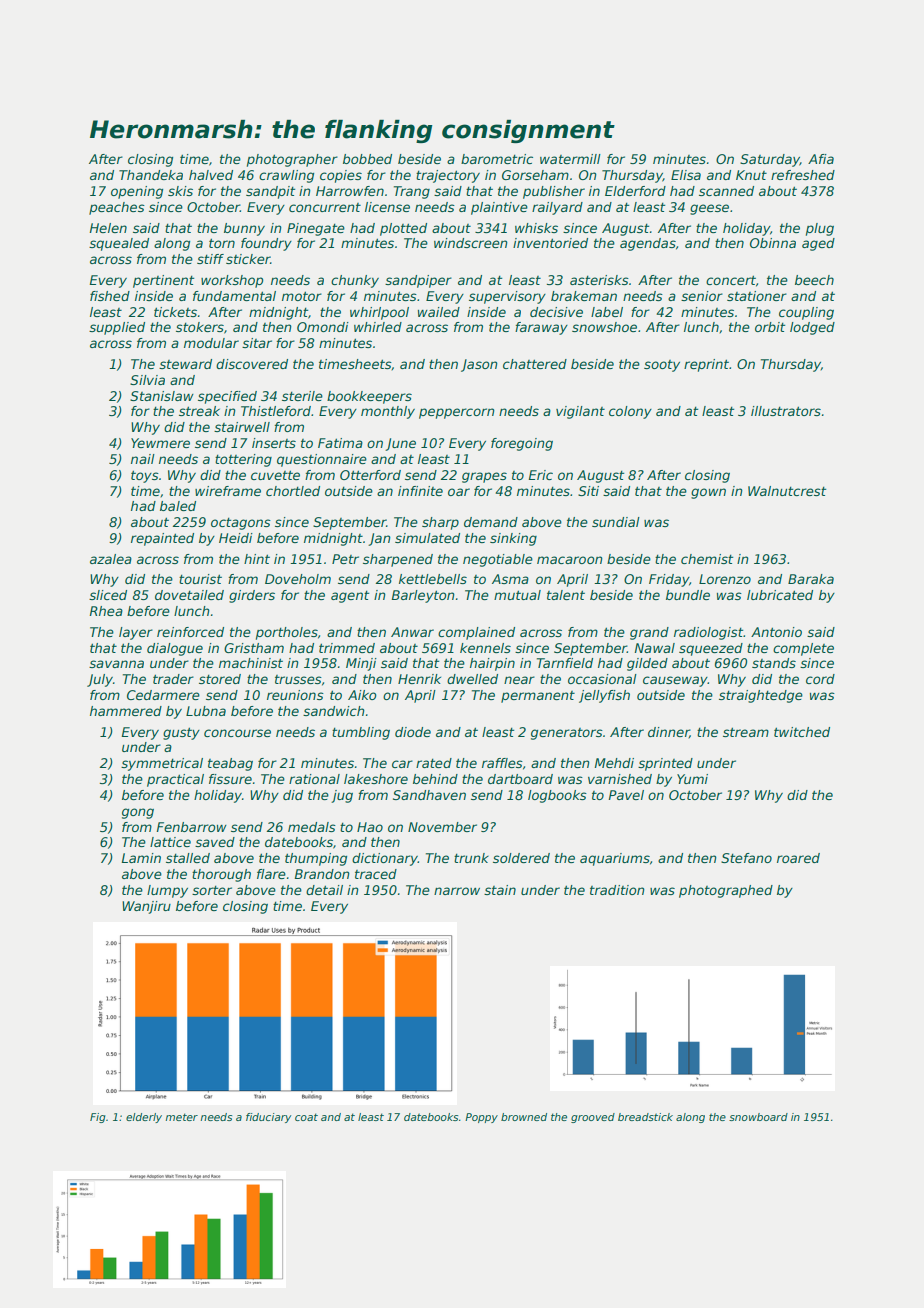 This document has width=924, height=1308. Describe the element at coordinates (593, 1118) in the document. I see `grooved` at that location.
